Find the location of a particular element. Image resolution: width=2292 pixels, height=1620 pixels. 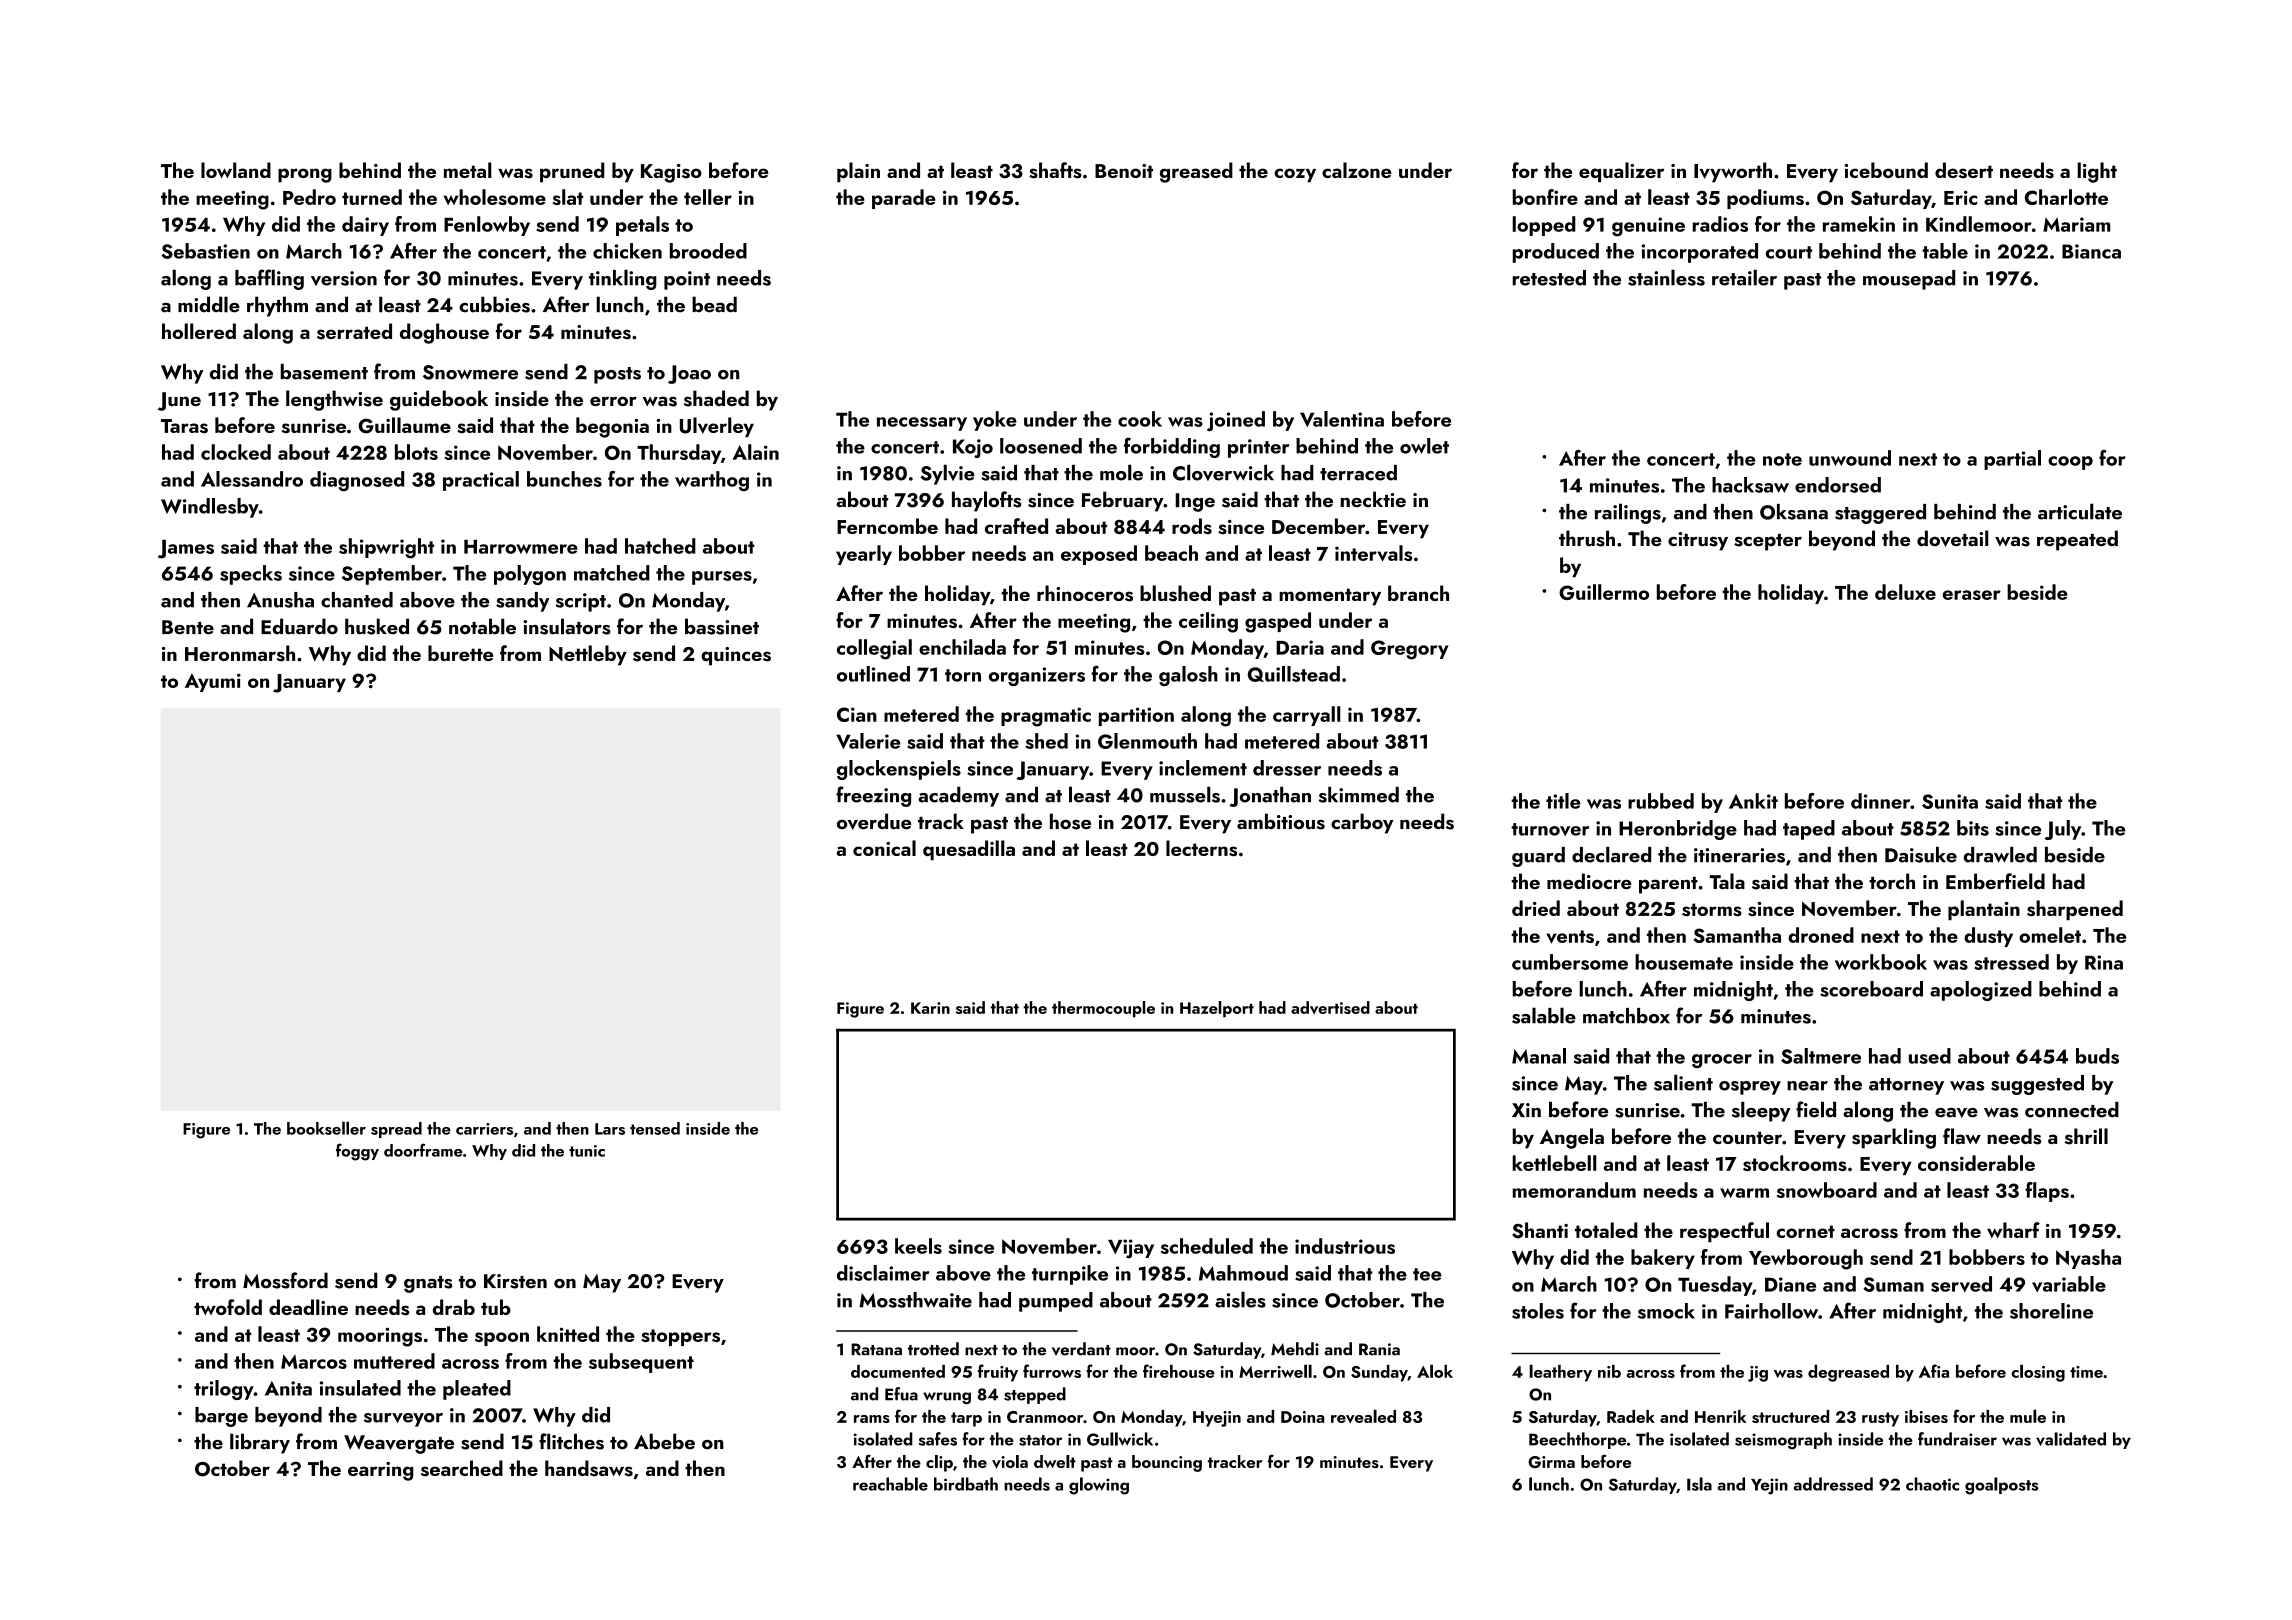

parade is located at coordinates (904, 199).
